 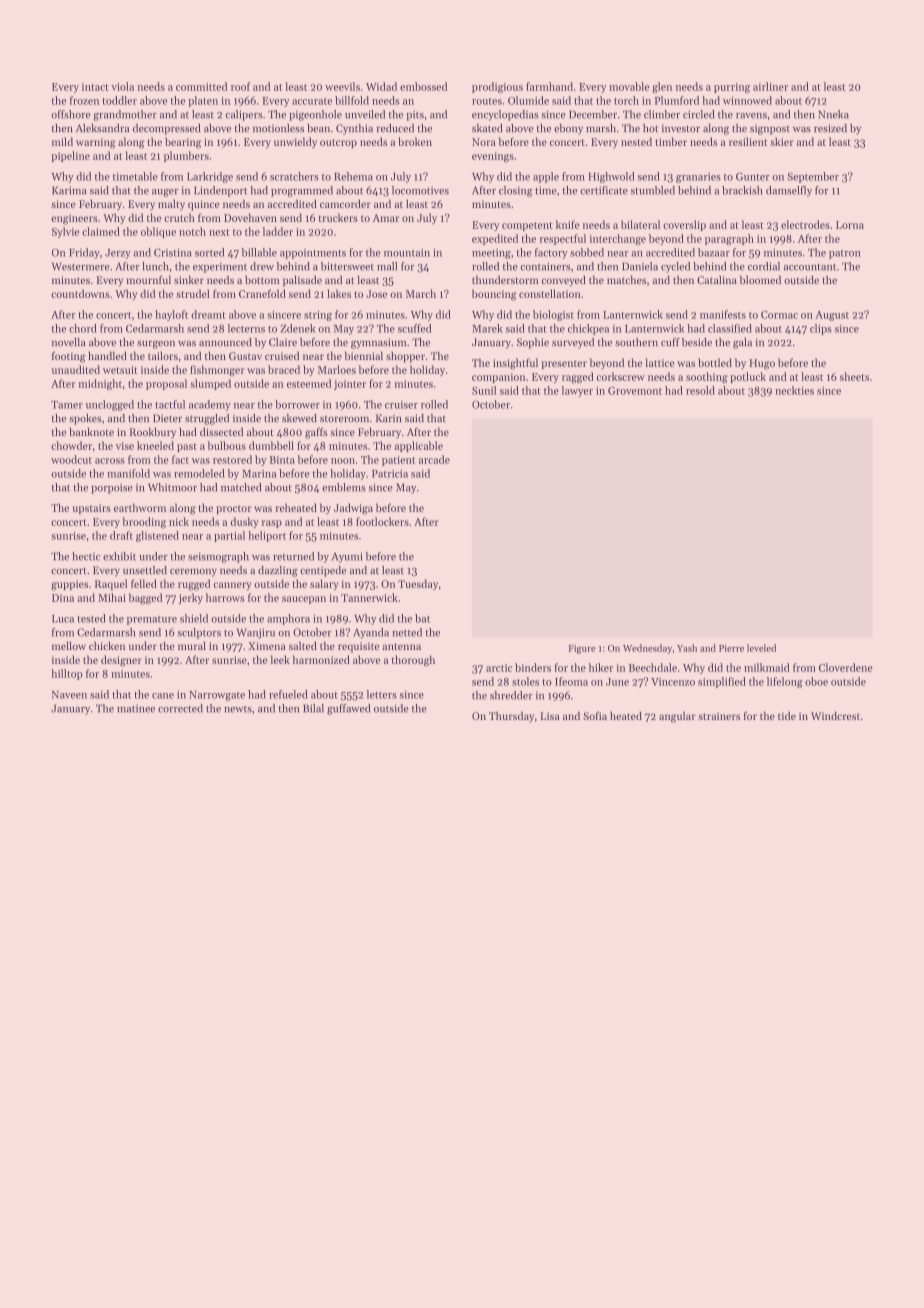 What do you see at coordinates (225, 342) in the screenshot?
I see `announced` at bounding box center [225, 342].
